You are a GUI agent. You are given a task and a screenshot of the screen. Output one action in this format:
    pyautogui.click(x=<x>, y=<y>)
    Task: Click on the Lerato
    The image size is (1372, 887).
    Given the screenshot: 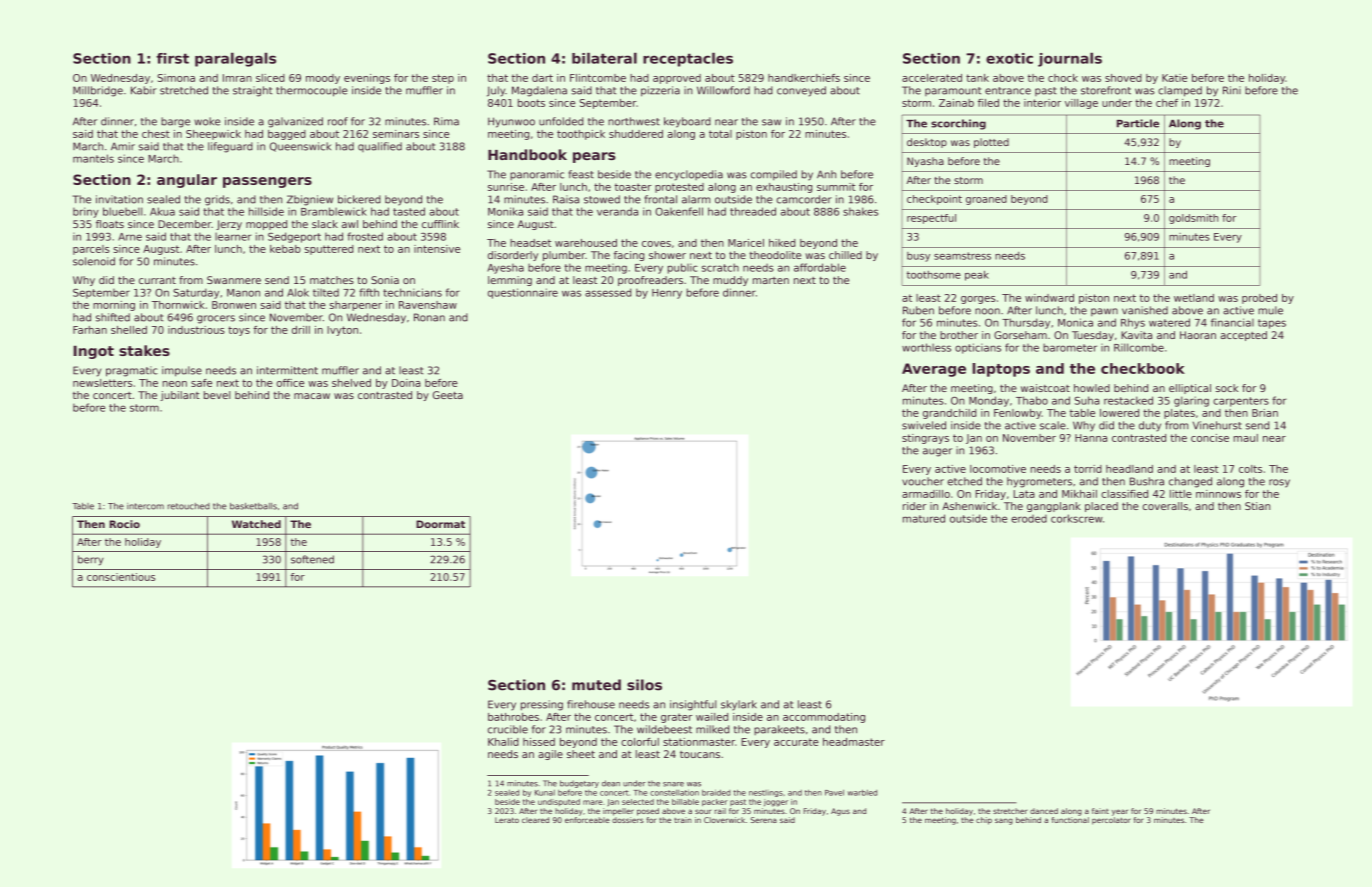 What is the action you would take?
    pyautogui.click(x=507, y=820)
